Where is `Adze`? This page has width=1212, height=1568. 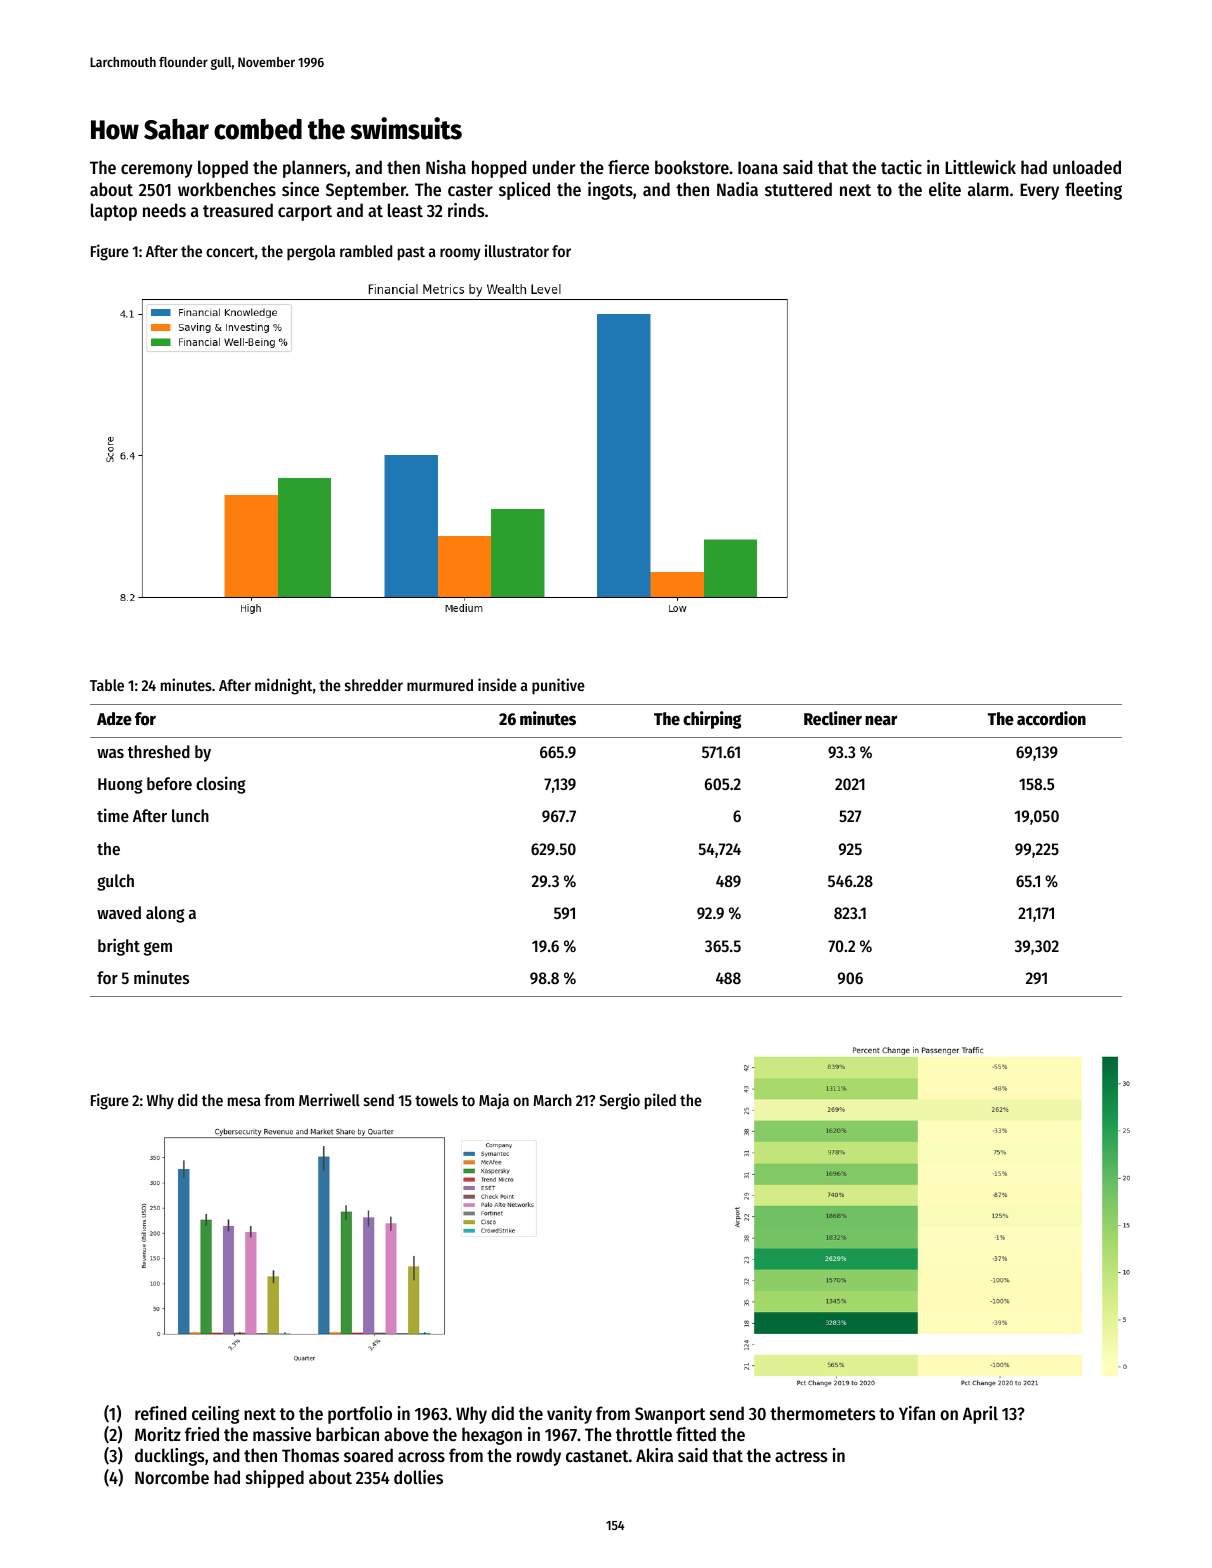
Adze is located at coordinates (114, 719).
